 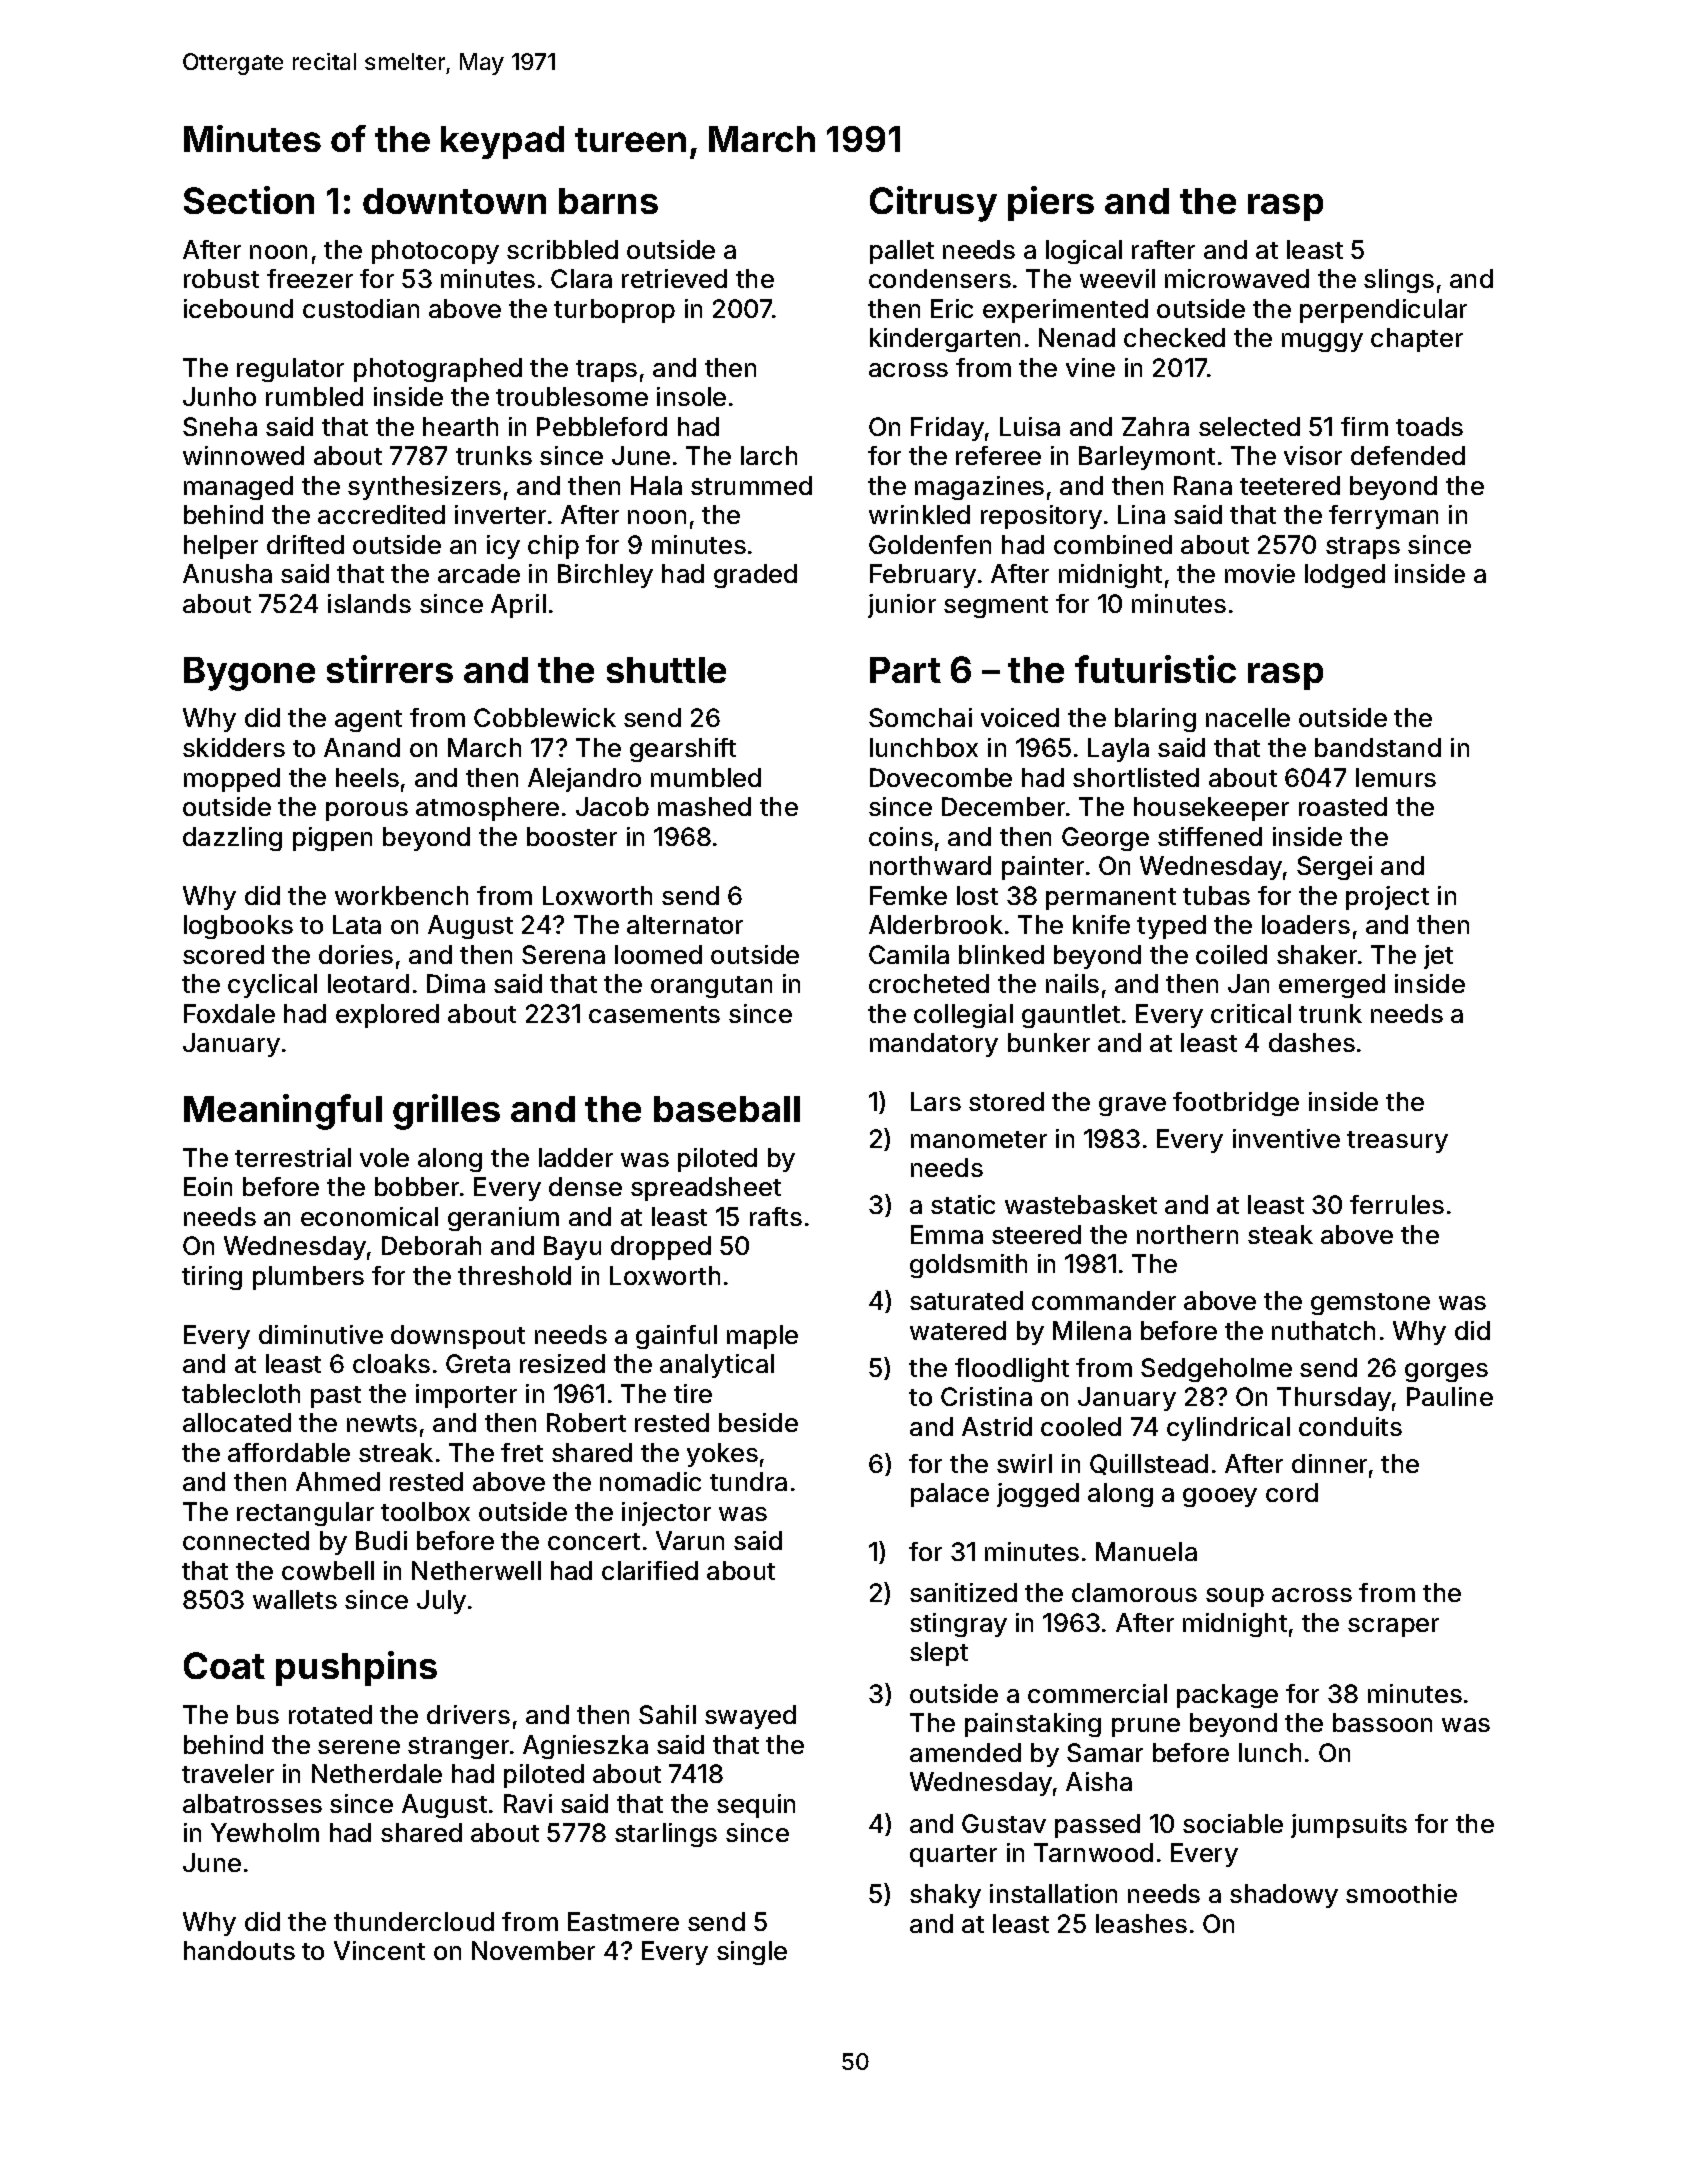 I want to click on gorges, so click(x=1446, y=1372).
